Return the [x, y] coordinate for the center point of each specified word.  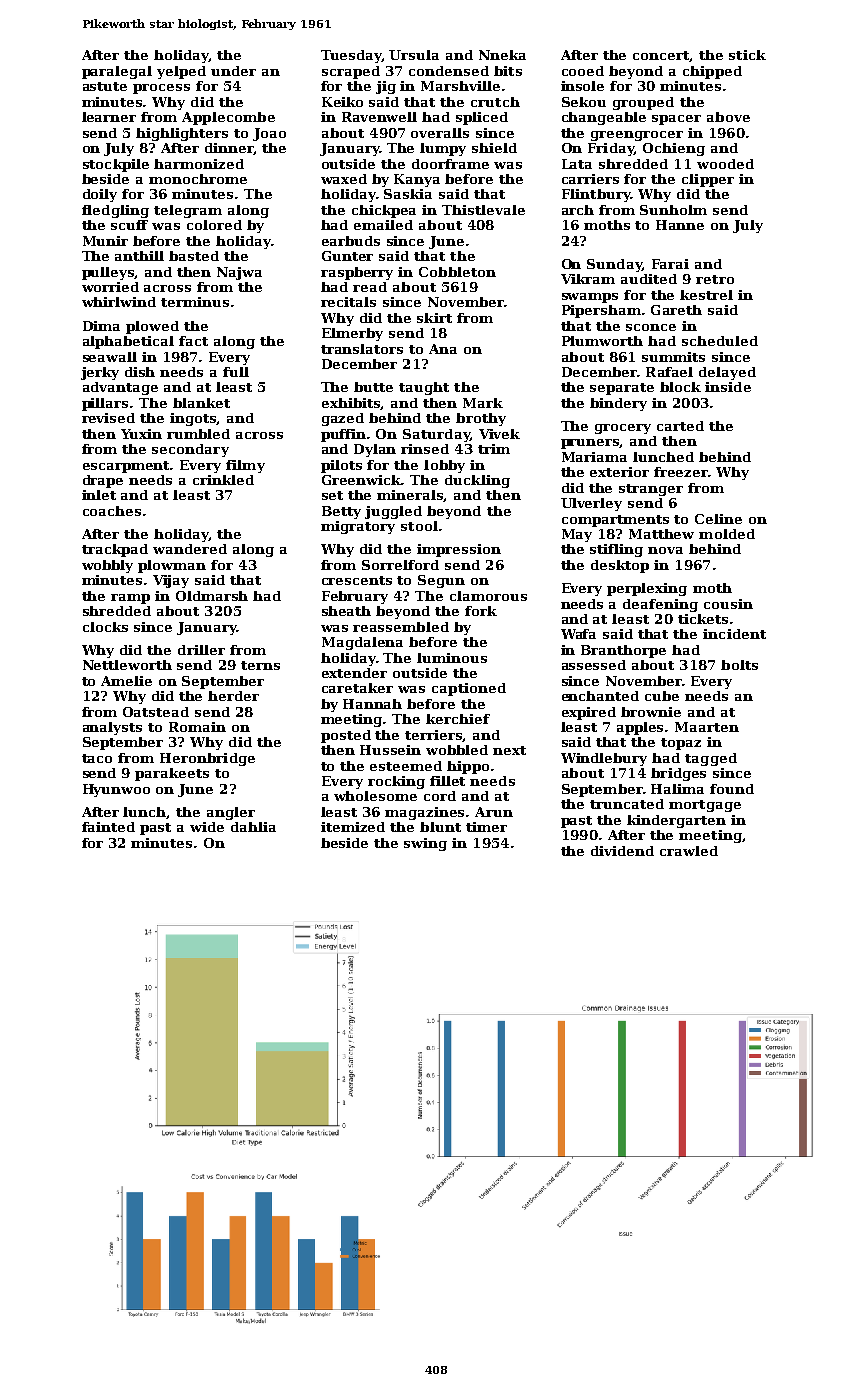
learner [109, 117]
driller [201, 650]
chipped [712, 72]
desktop [620, 566]
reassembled [401, 627]
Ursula [414, 55]
